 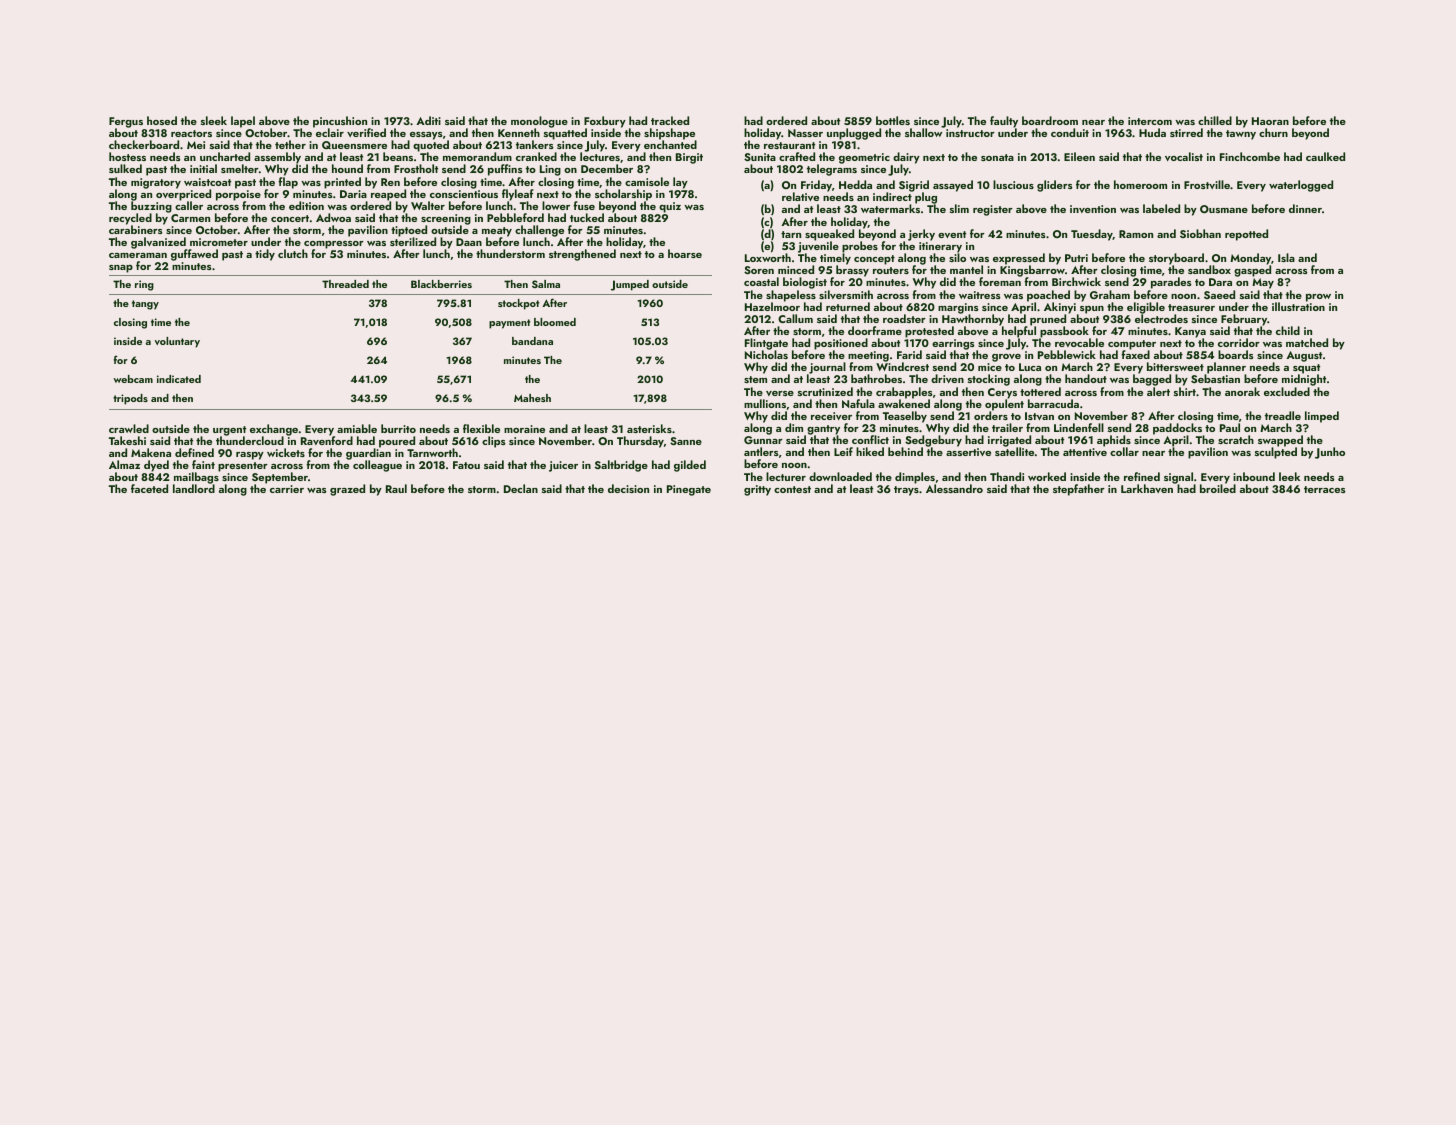 I want to click on urgent, so click(x=229, y=431).
